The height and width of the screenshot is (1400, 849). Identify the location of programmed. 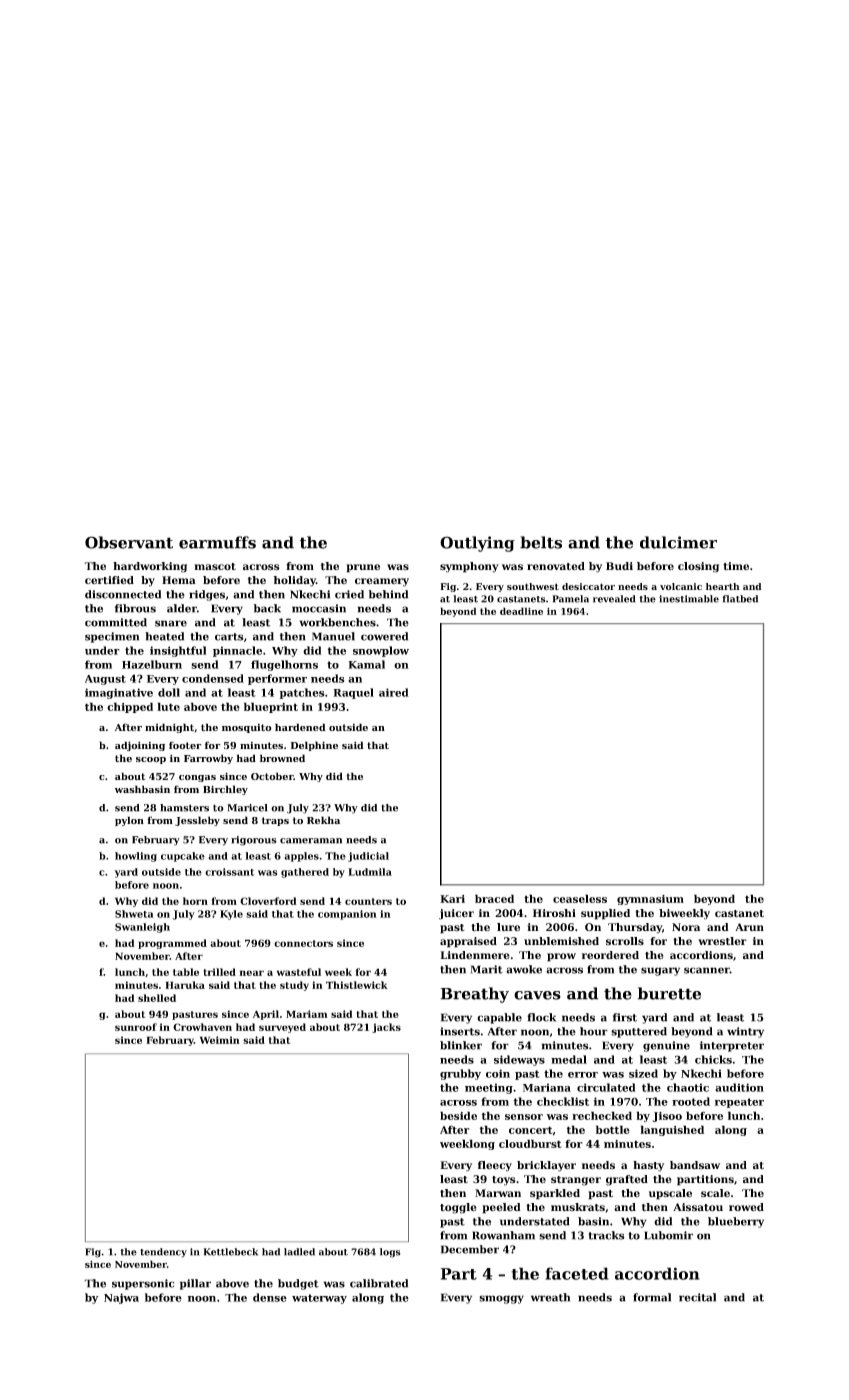
(172, 944).
